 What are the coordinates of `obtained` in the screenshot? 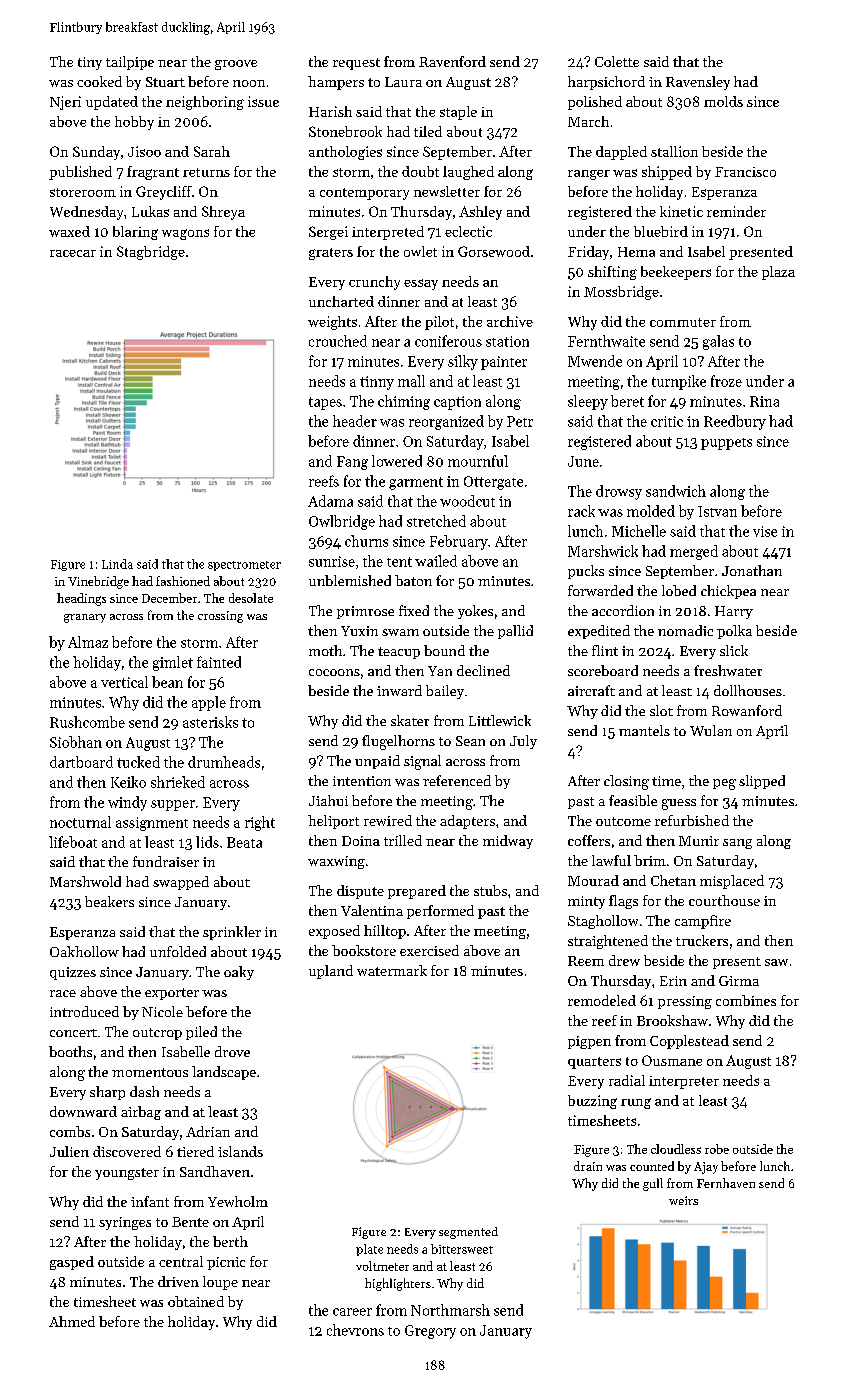 It's located at (196, 1301).
